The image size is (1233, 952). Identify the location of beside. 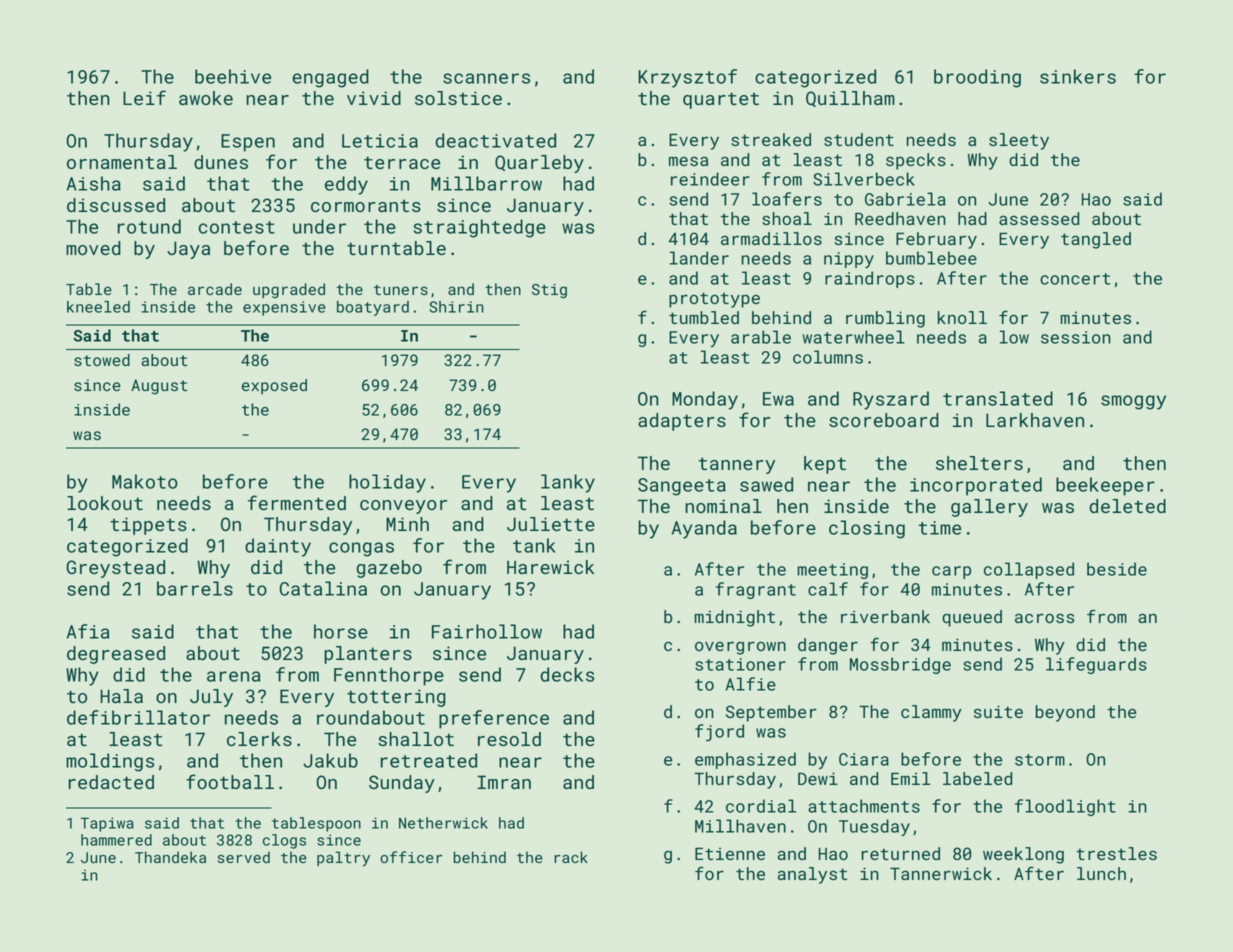
(1117, 569).
